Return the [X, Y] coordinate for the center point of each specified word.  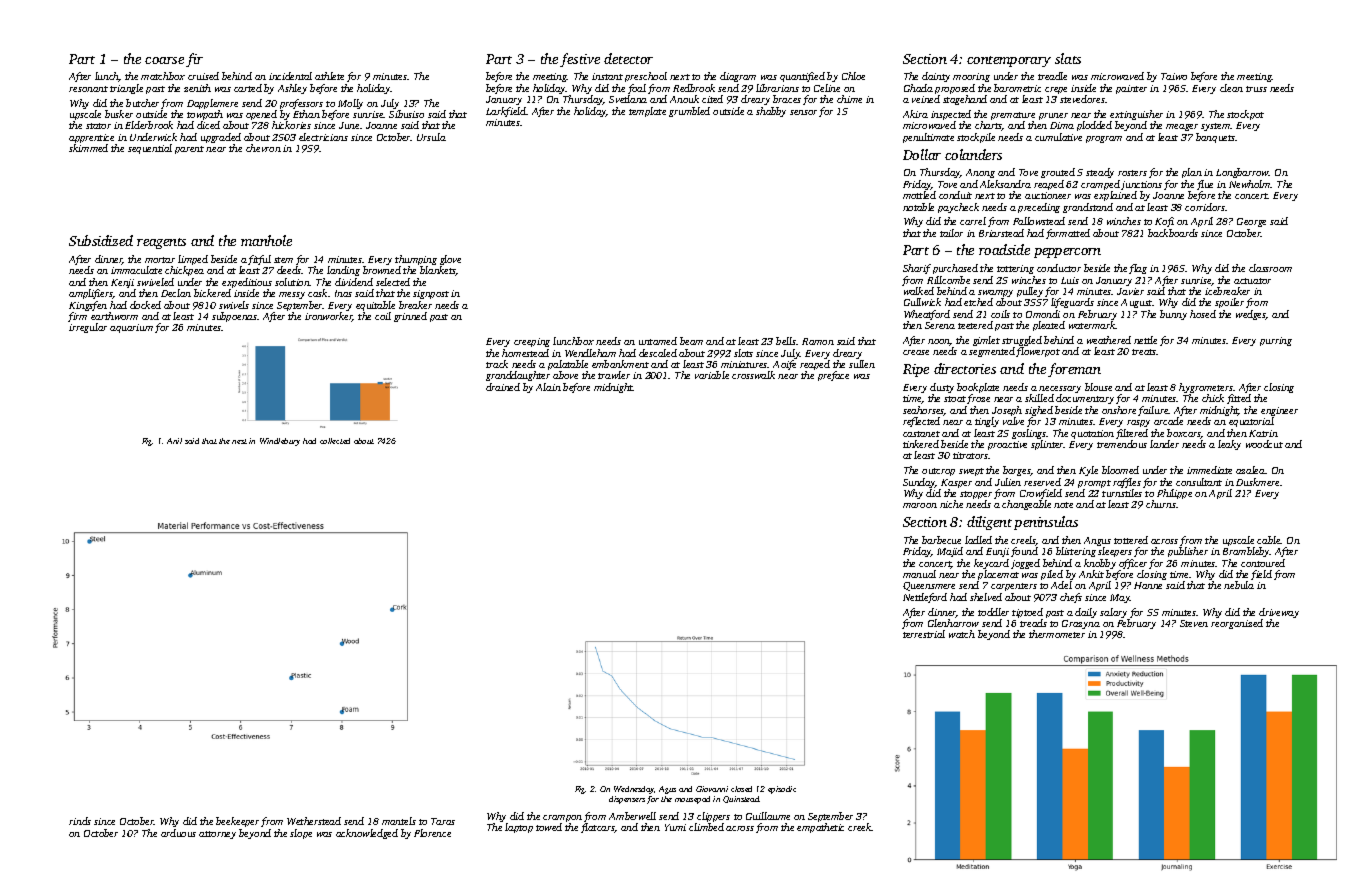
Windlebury [280, 442]
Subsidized [101, 240]
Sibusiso [406, 114]
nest [239, 441]
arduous [178, 833]
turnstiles [1122, 493]
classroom [1270, 268]
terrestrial [924, 634]
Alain [548, 387]
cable [1269, 540]
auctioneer [1048, 195]
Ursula [431, 137]
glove [450, 260]
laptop [519, 828]
